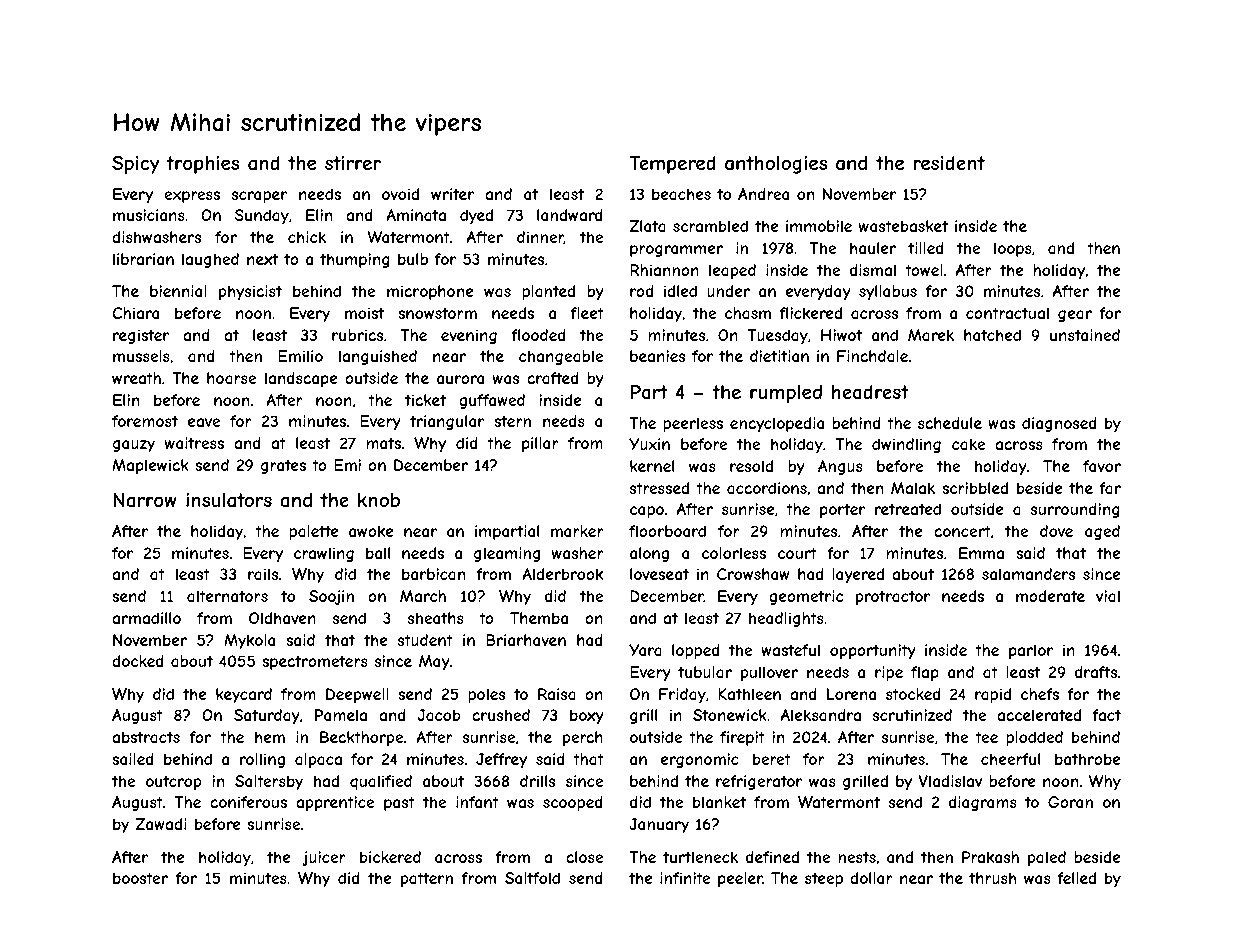 The width and height of the image is (1233, 952). I want to click on loveseat, so click(659, 574).
